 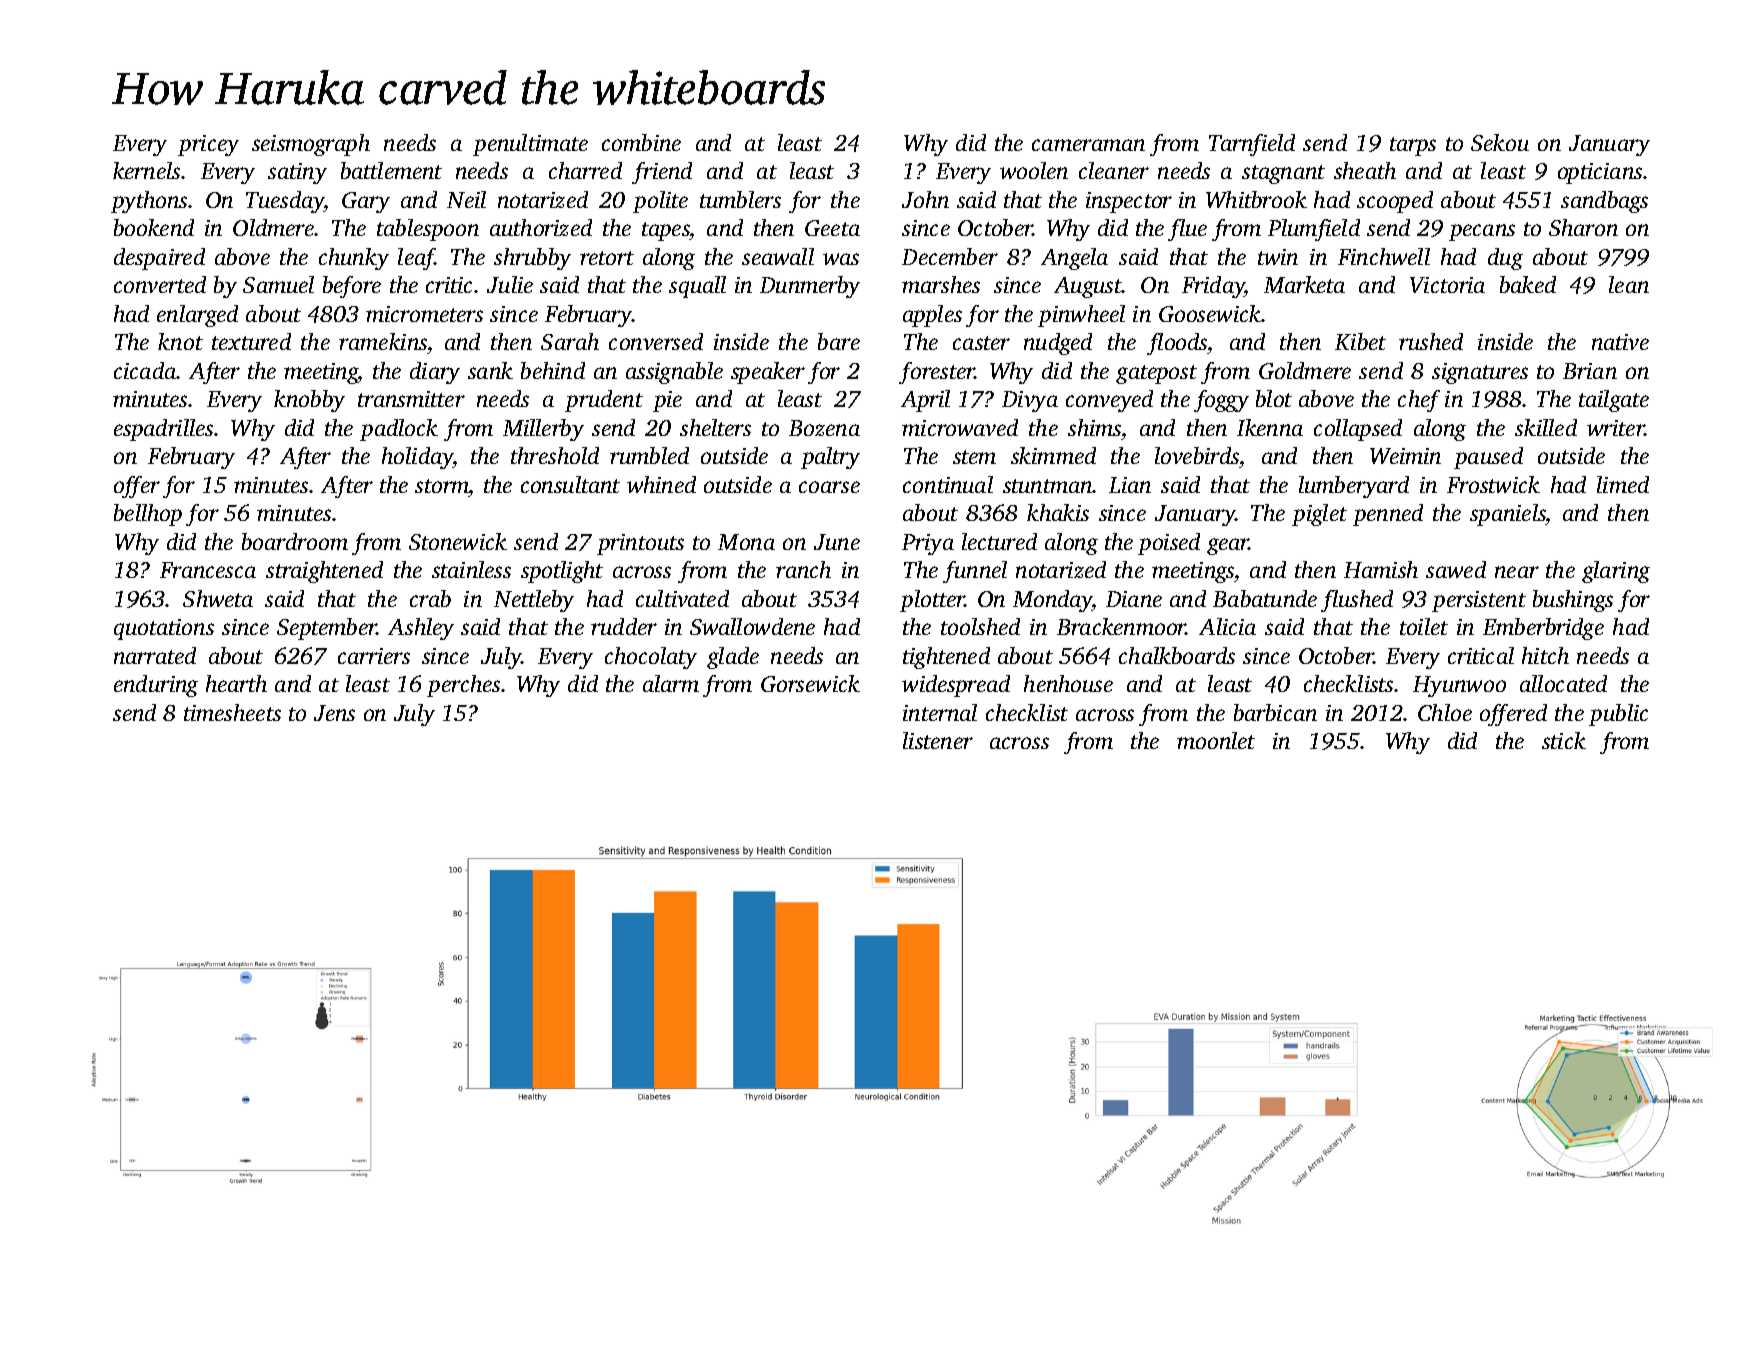 I want to click on combine, so click(x=641, y=142).
